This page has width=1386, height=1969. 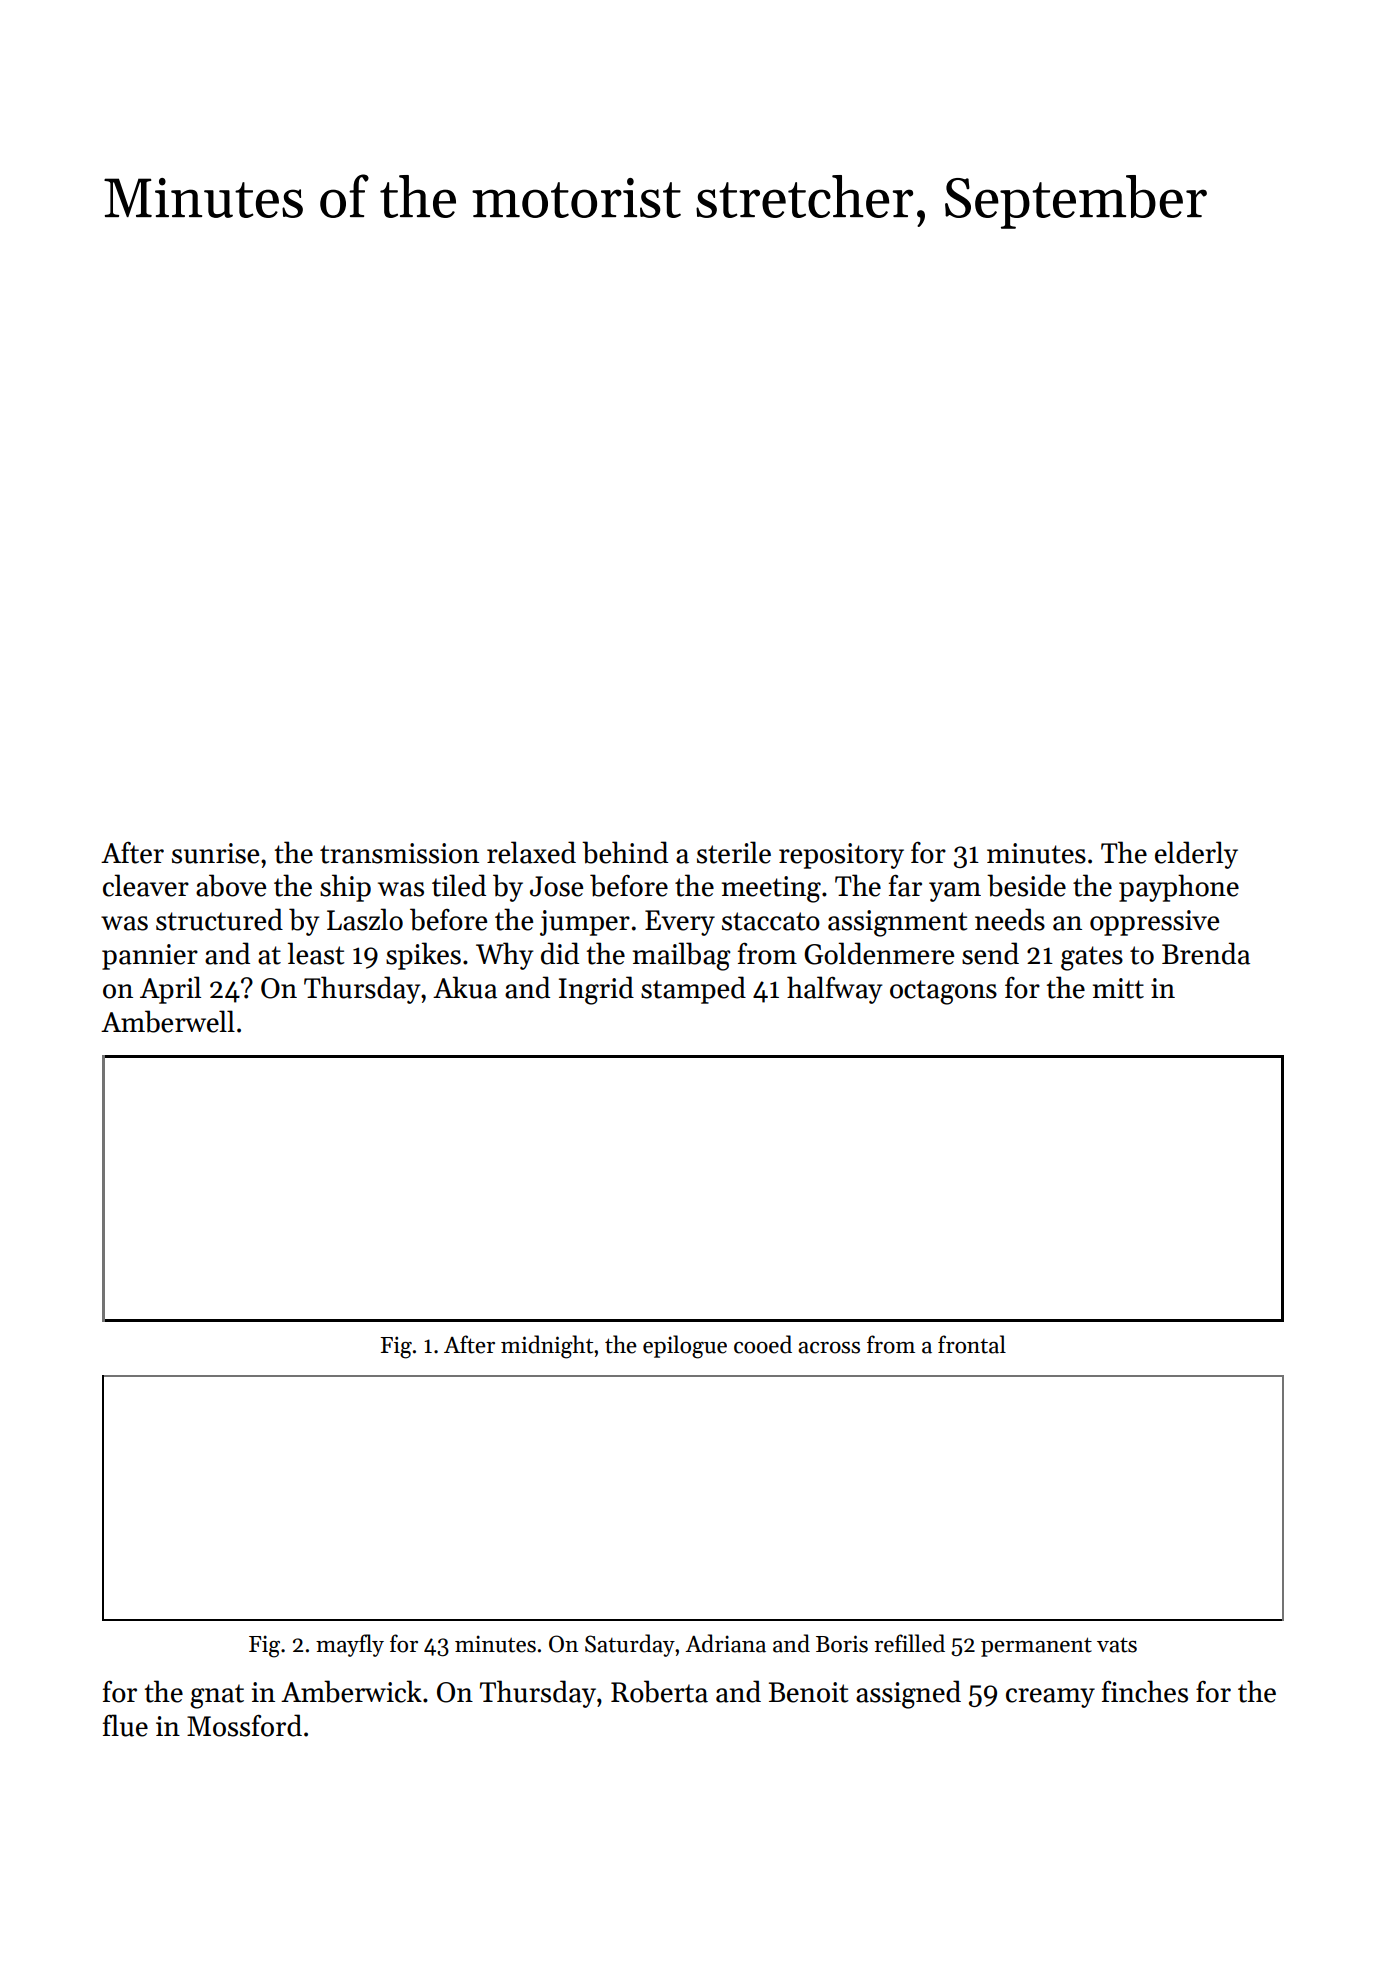 I want to click on payphone, so click(x=1179, y=888).
